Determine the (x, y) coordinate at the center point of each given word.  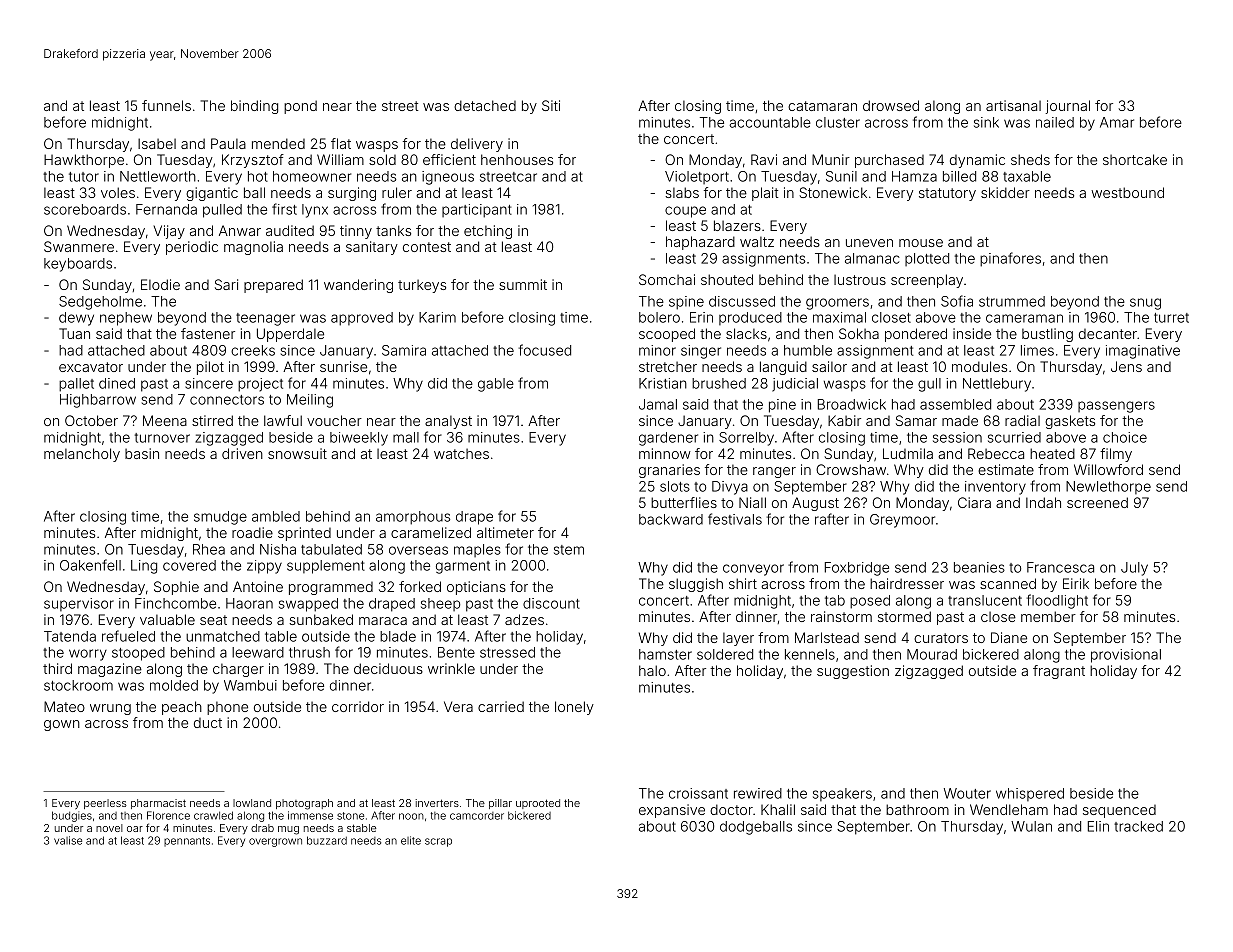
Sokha (859, 333)
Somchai (667, 279)
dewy (76, 319)
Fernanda (166, 209)
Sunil (841, 176)
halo (652, 670)
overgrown (275, 842)
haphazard (700, 243)
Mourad (932, 654)
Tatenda (70, 636)
